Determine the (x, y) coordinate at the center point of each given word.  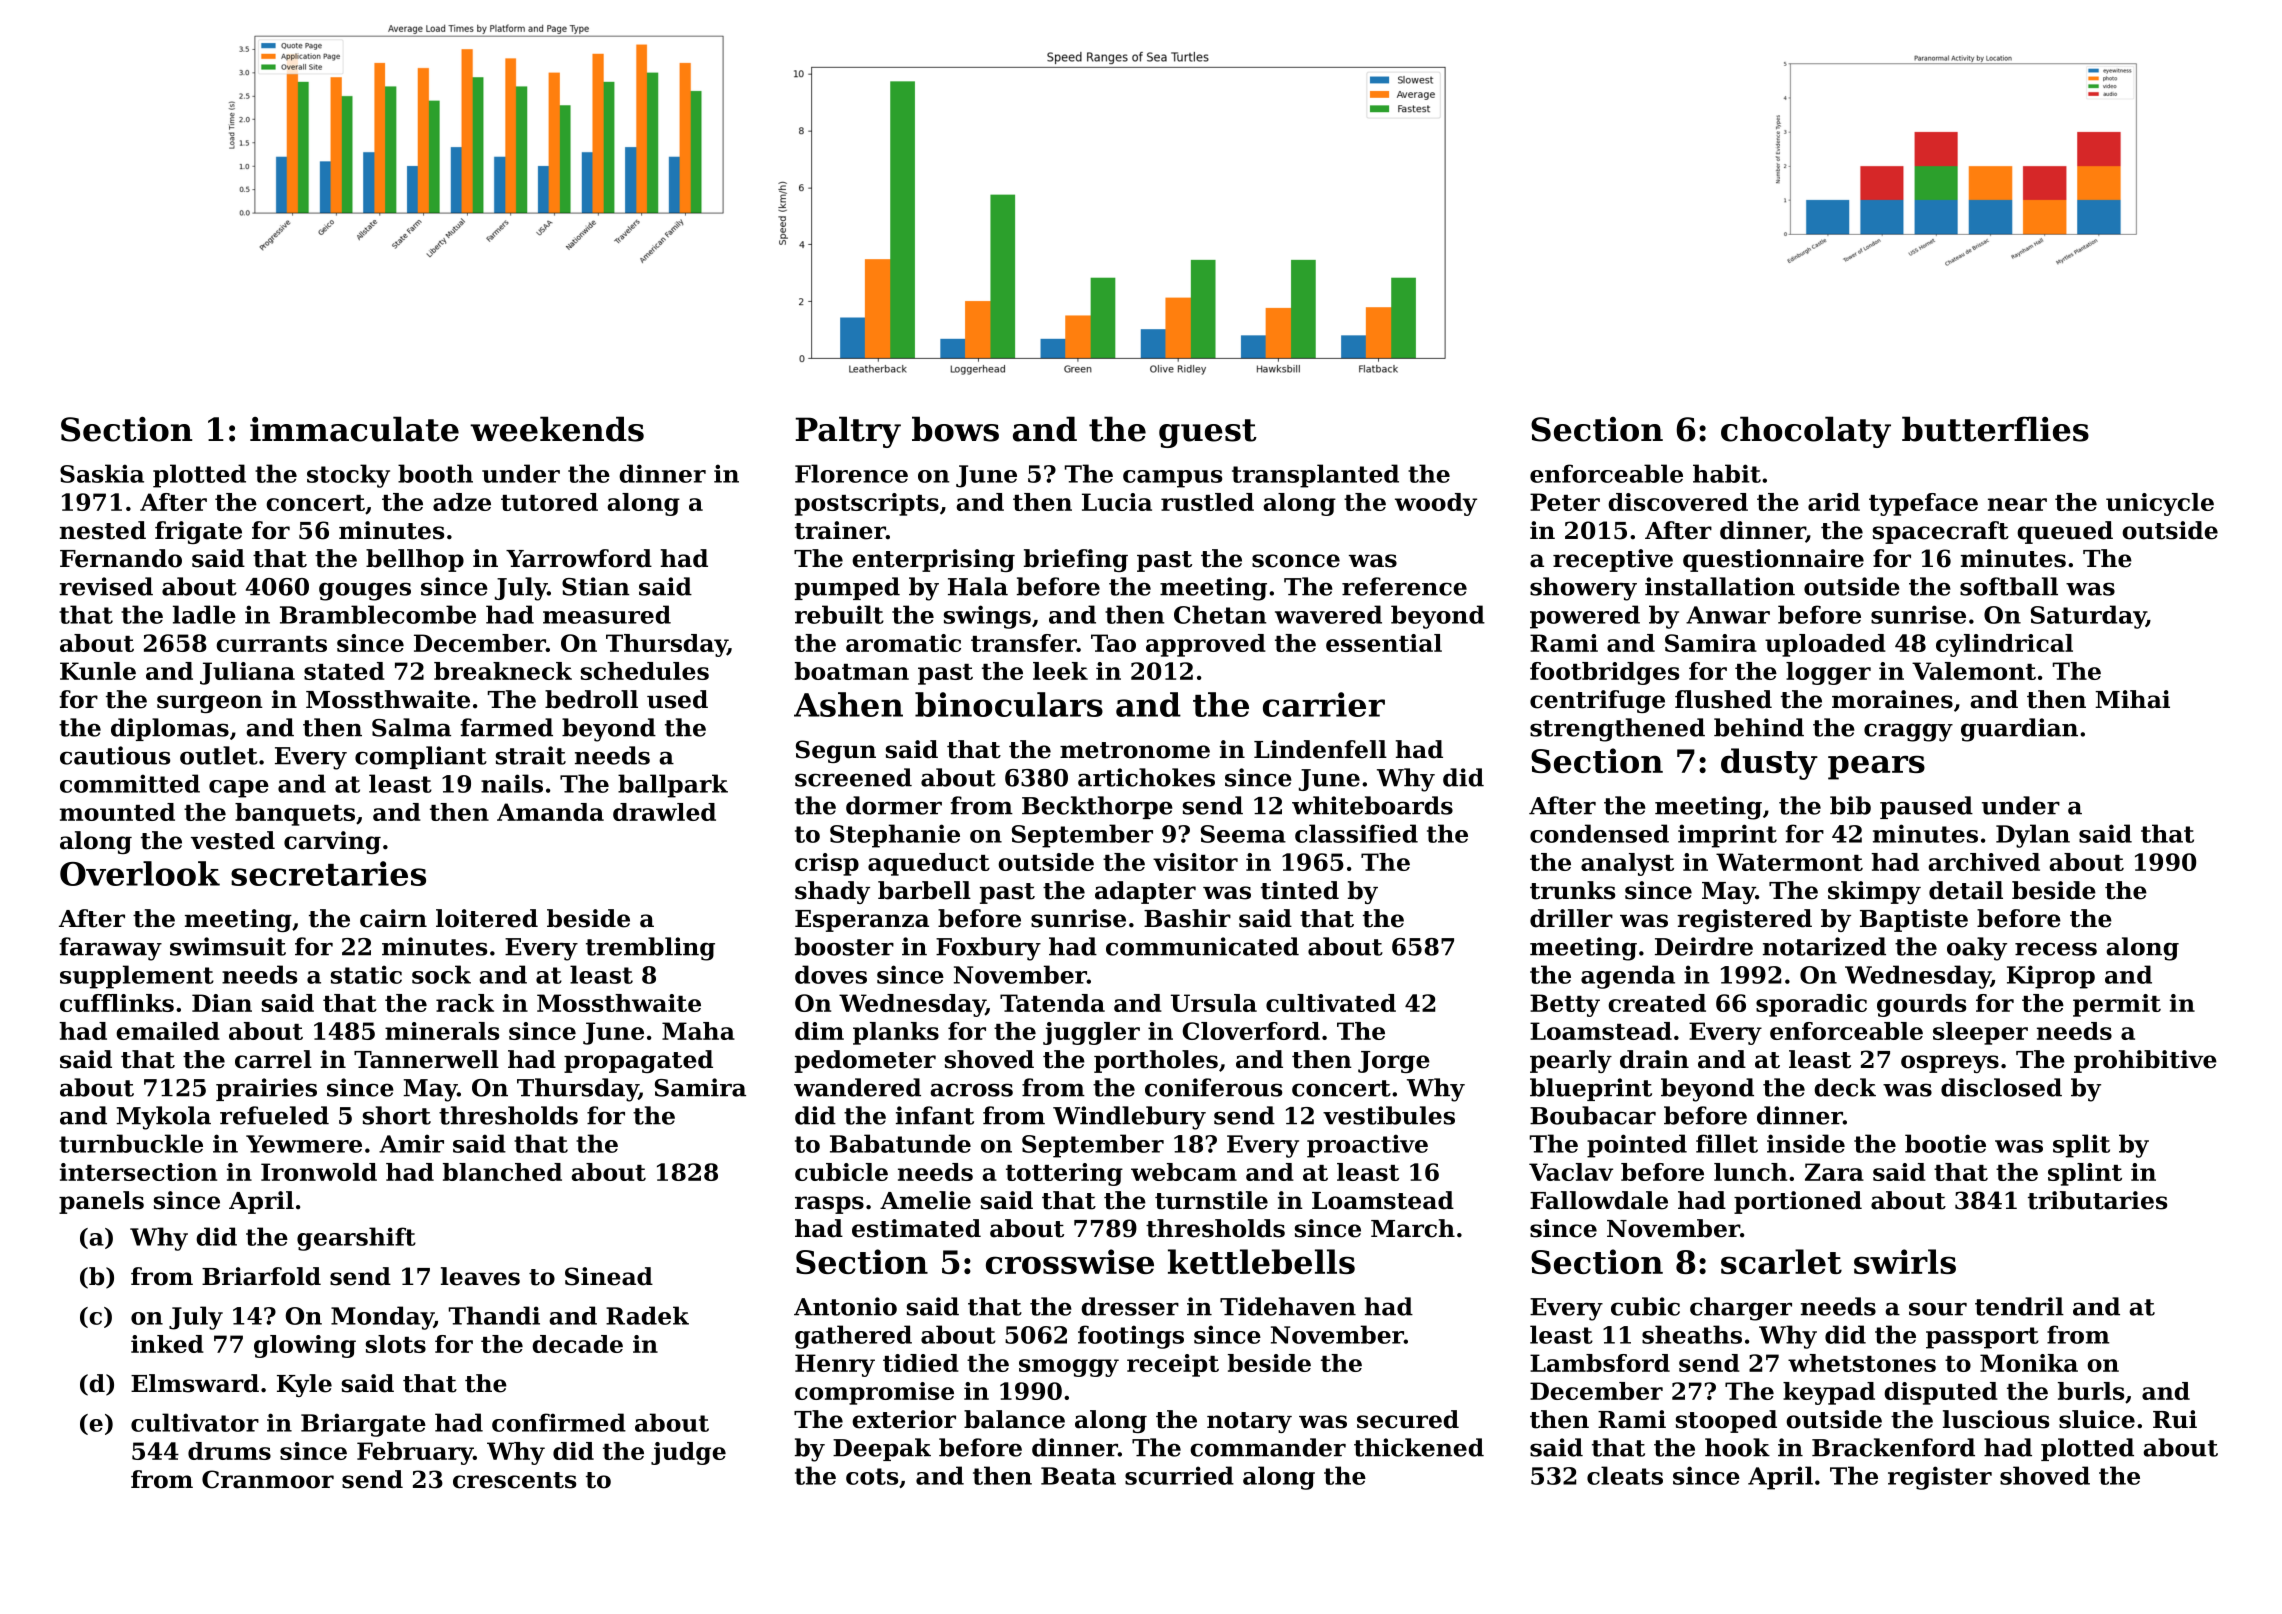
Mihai (2132, 699)
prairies (266, 1089)
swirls (1905, 1261)
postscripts (867, 504)
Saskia (102, 473)
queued (2065, 532)
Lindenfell (1320, 749)
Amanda (550, 812)
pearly (1571, 1061)
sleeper (1980, 1033)
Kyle (304, 1385)
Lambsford (1600, 1363)
